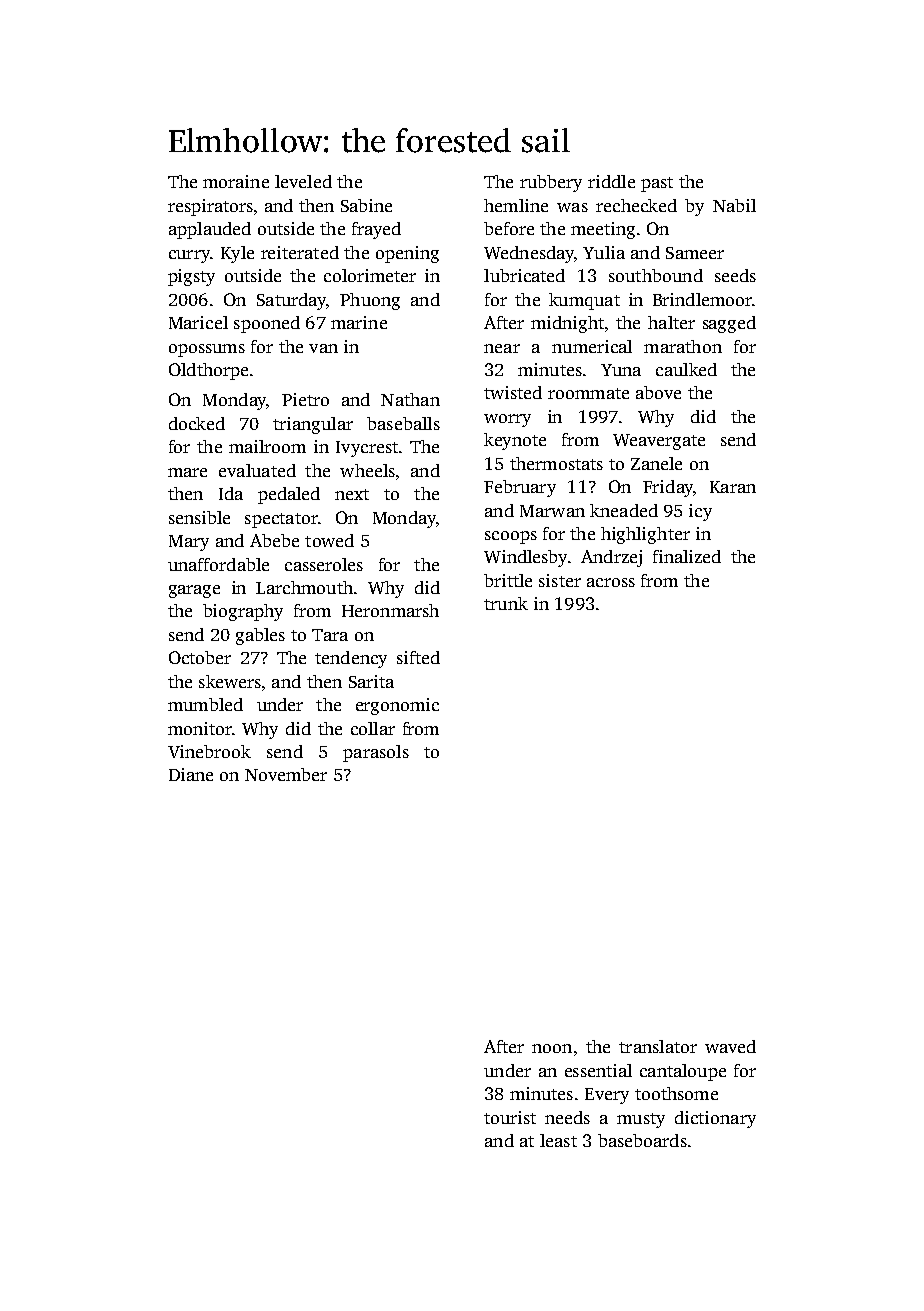 This screenshot has height=1311, width=924. I want to click on tourist, so click(510, 1117).
